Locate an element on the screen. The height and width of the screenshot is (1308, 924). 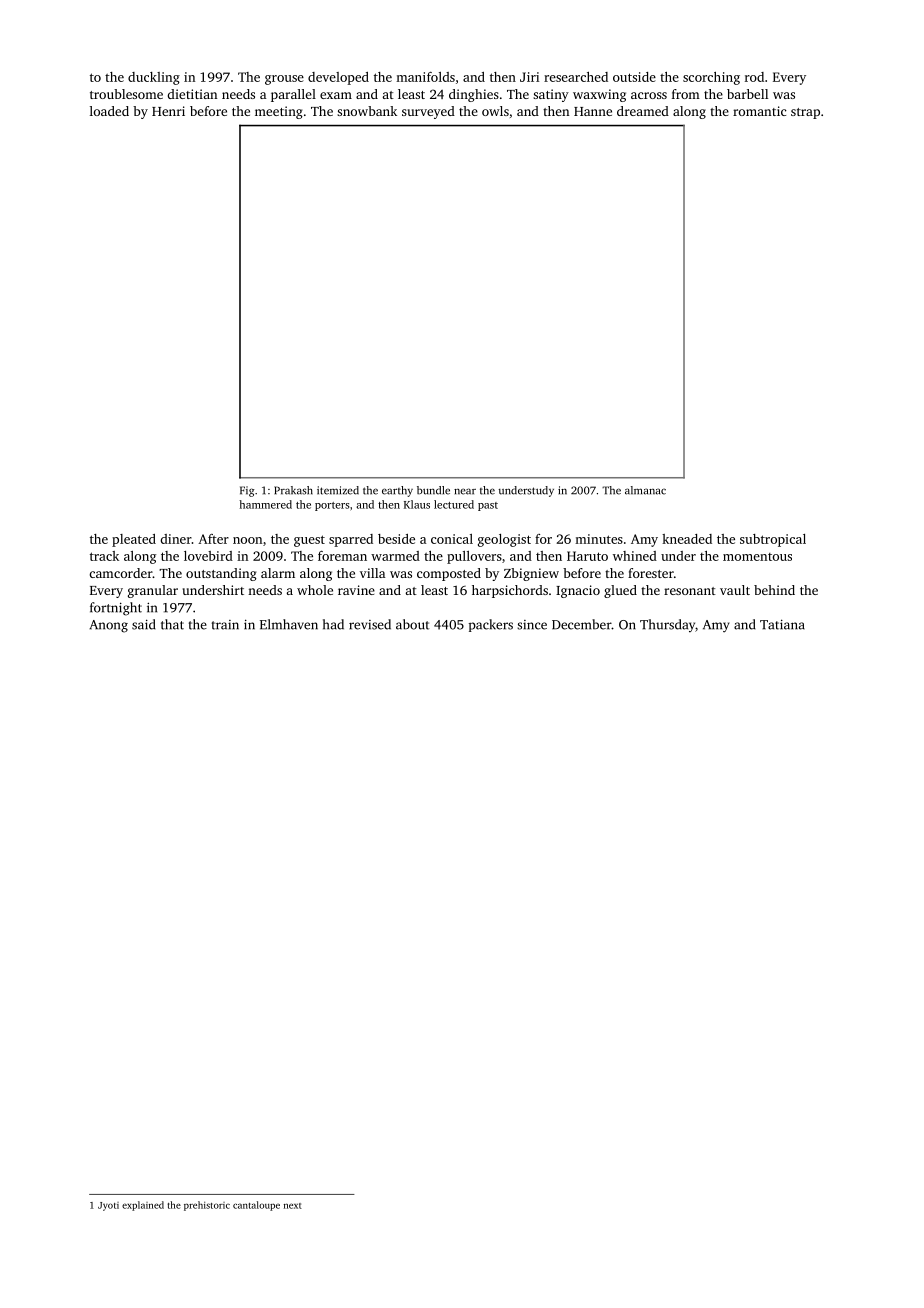
said is located at coordinates (144, 624).
